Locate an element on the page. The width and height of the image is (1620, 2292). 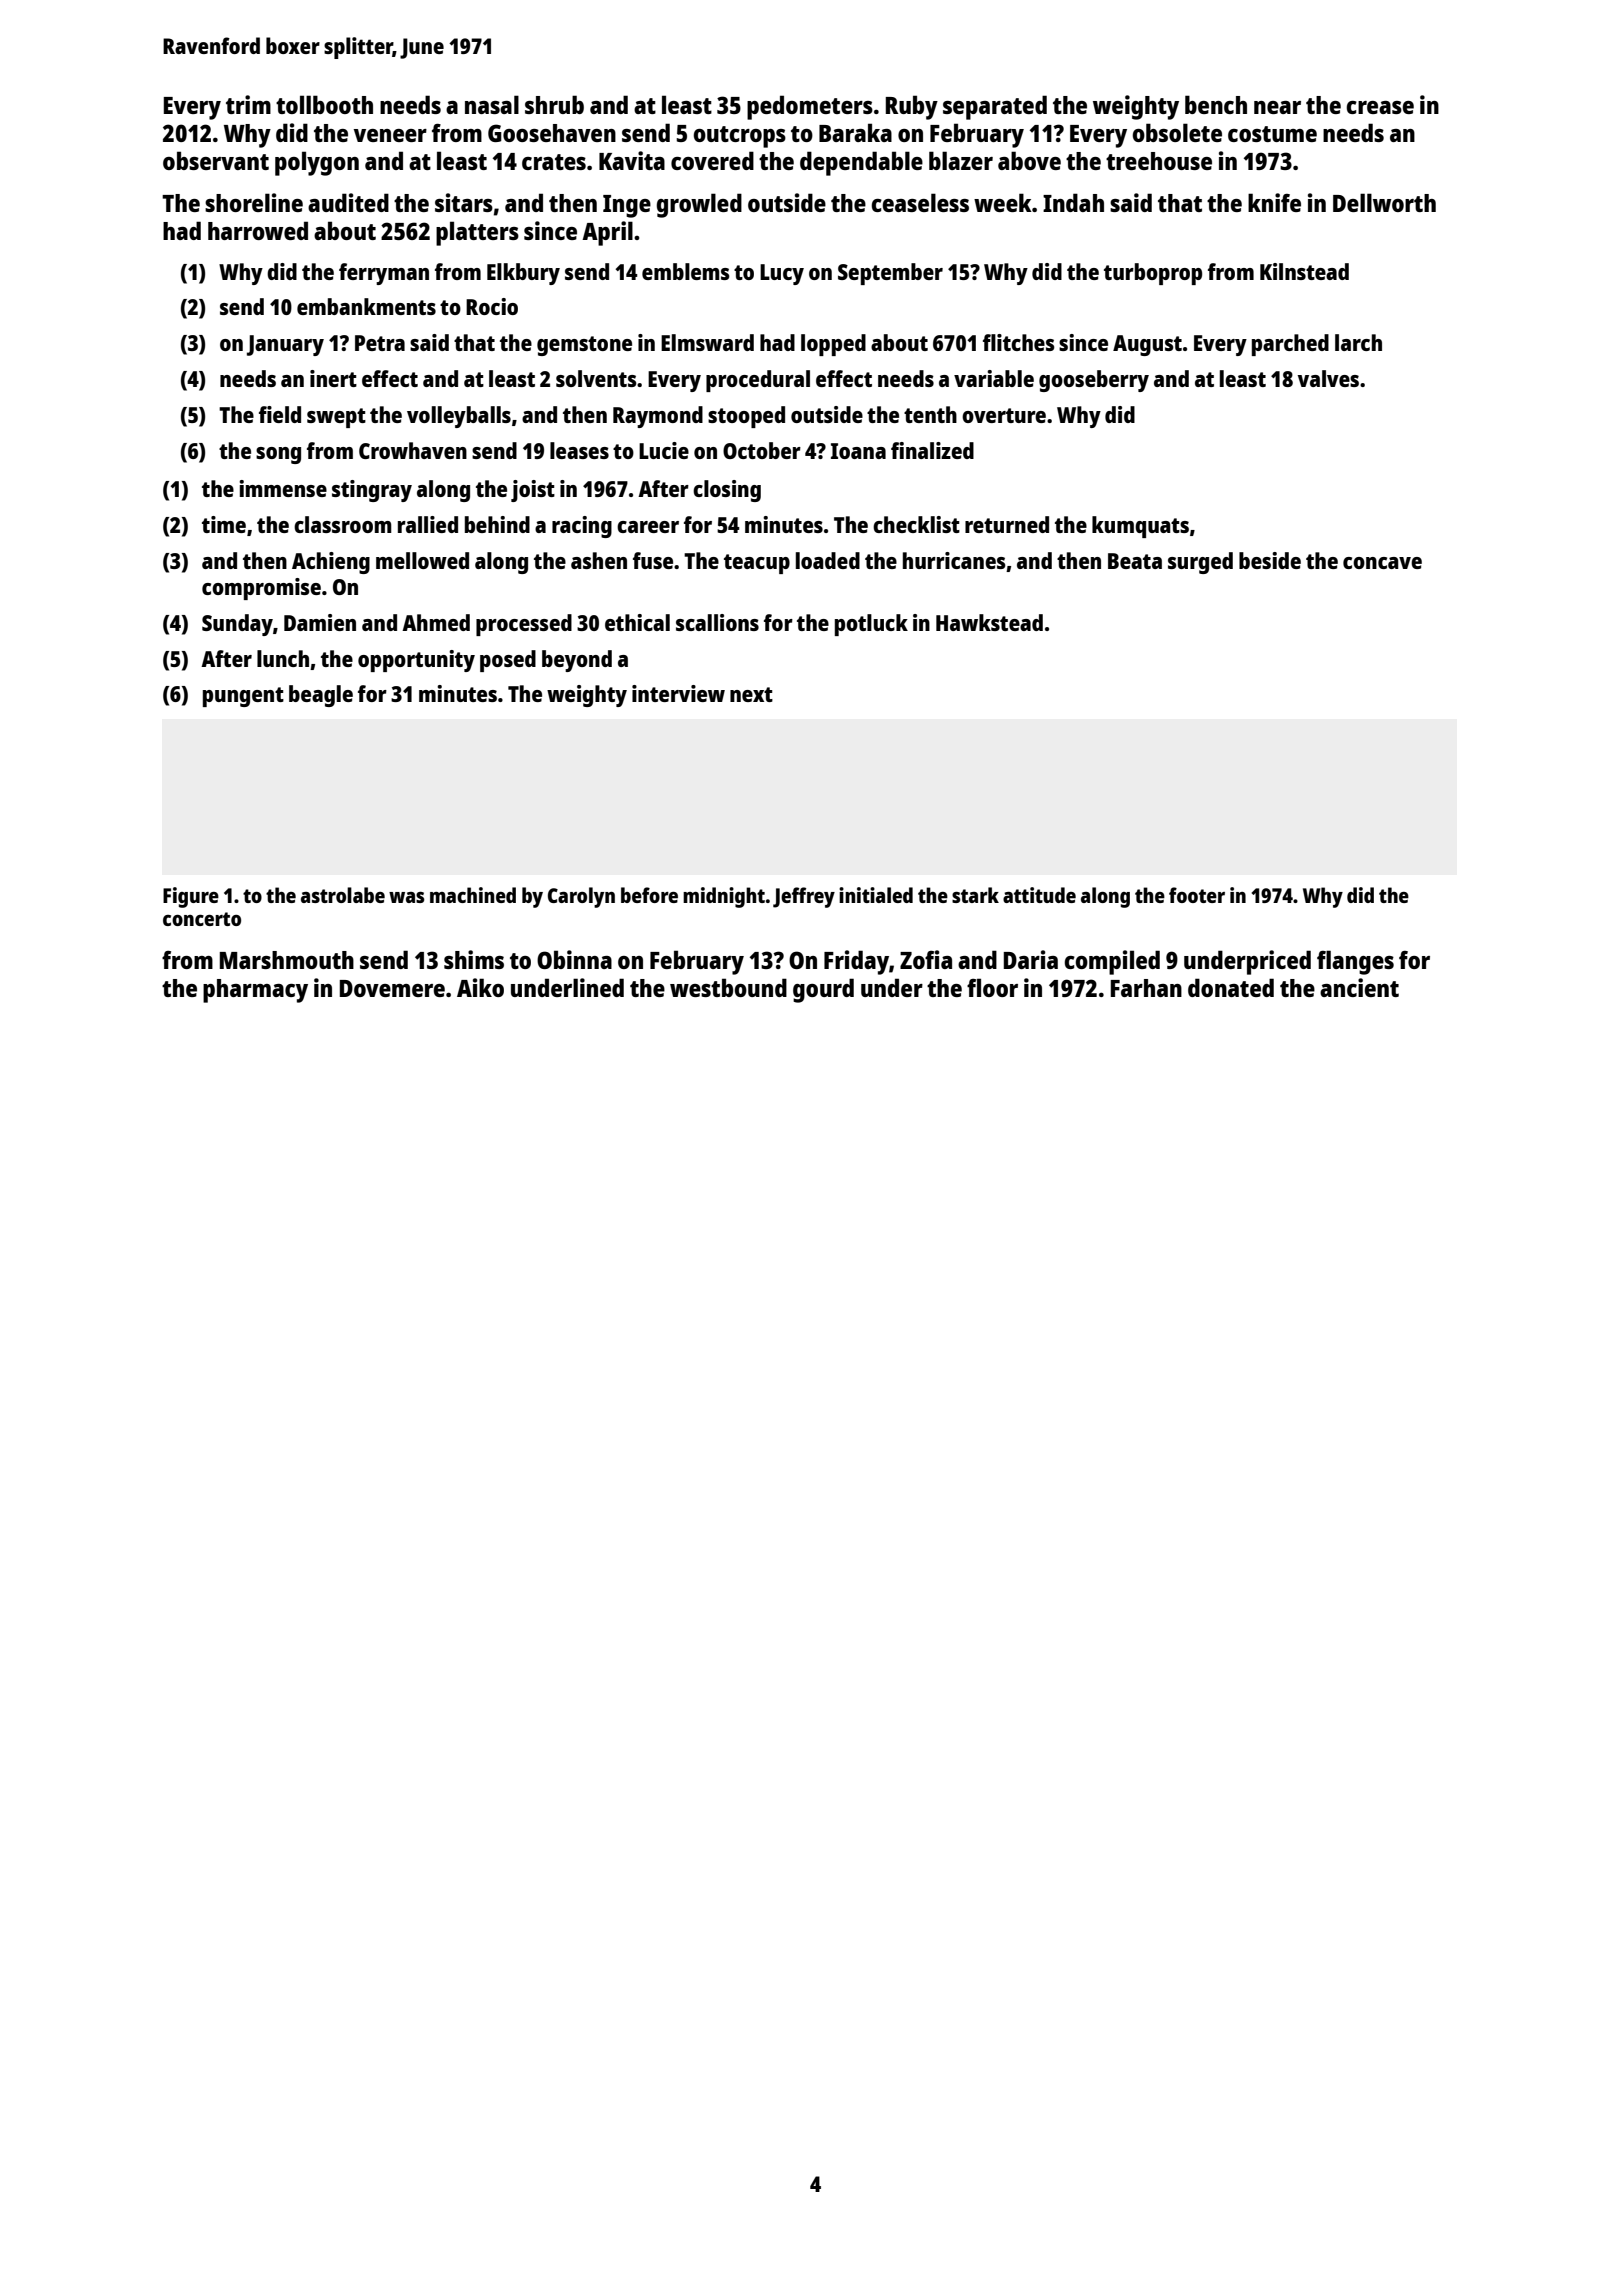
crease is located at coordinates (1380, 107).
